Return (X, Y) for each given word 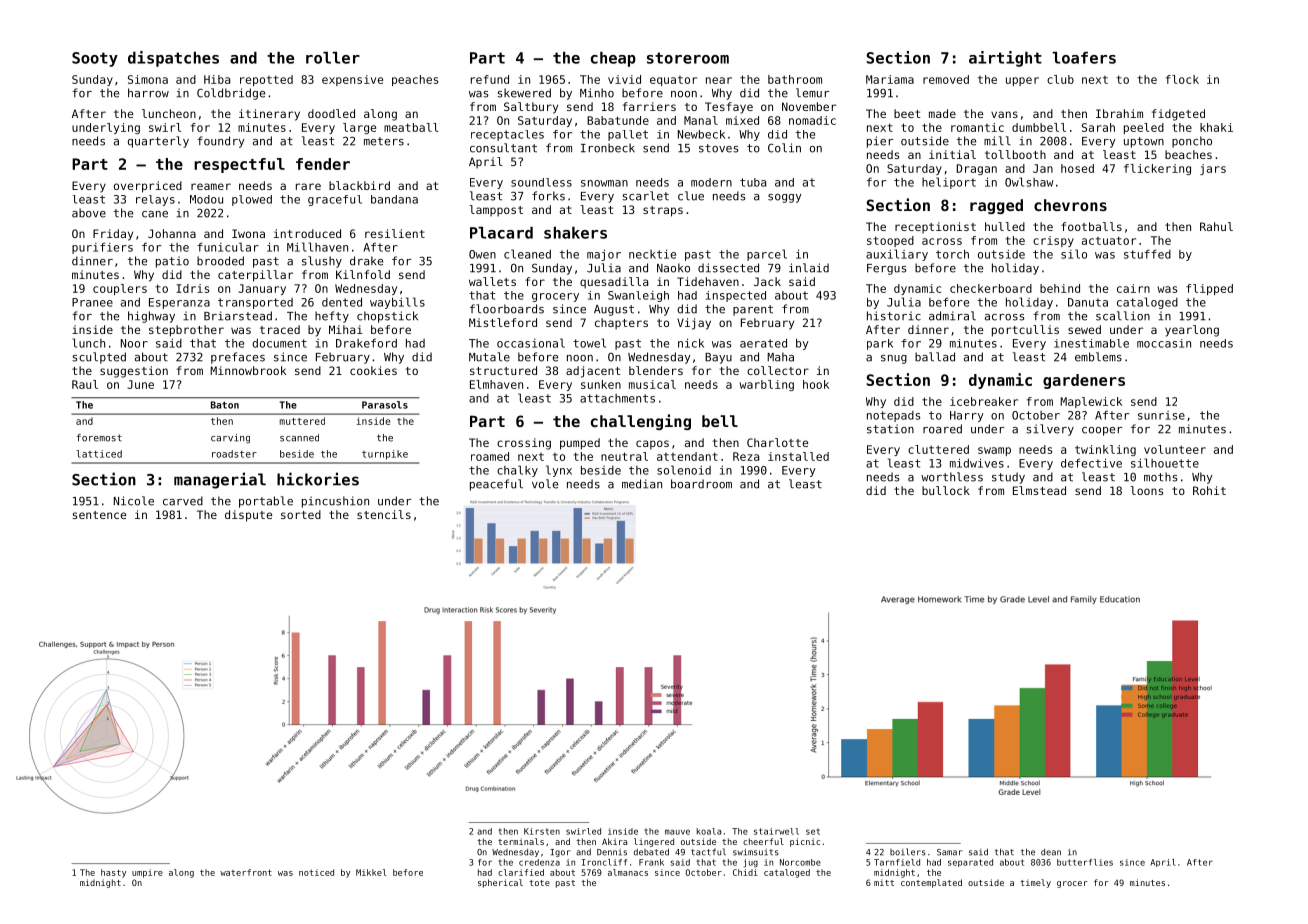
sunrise (1161, 415)
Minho (597, 93)
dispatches (173, 59)
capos (652, 445)
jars (1213, 169)
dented (342, 302)
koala (708, 831)
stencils (384, 514)
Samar (949, 852)
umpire (147, 873)
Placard (501, 233)
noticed (316, 872)
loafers (1084, 58)
